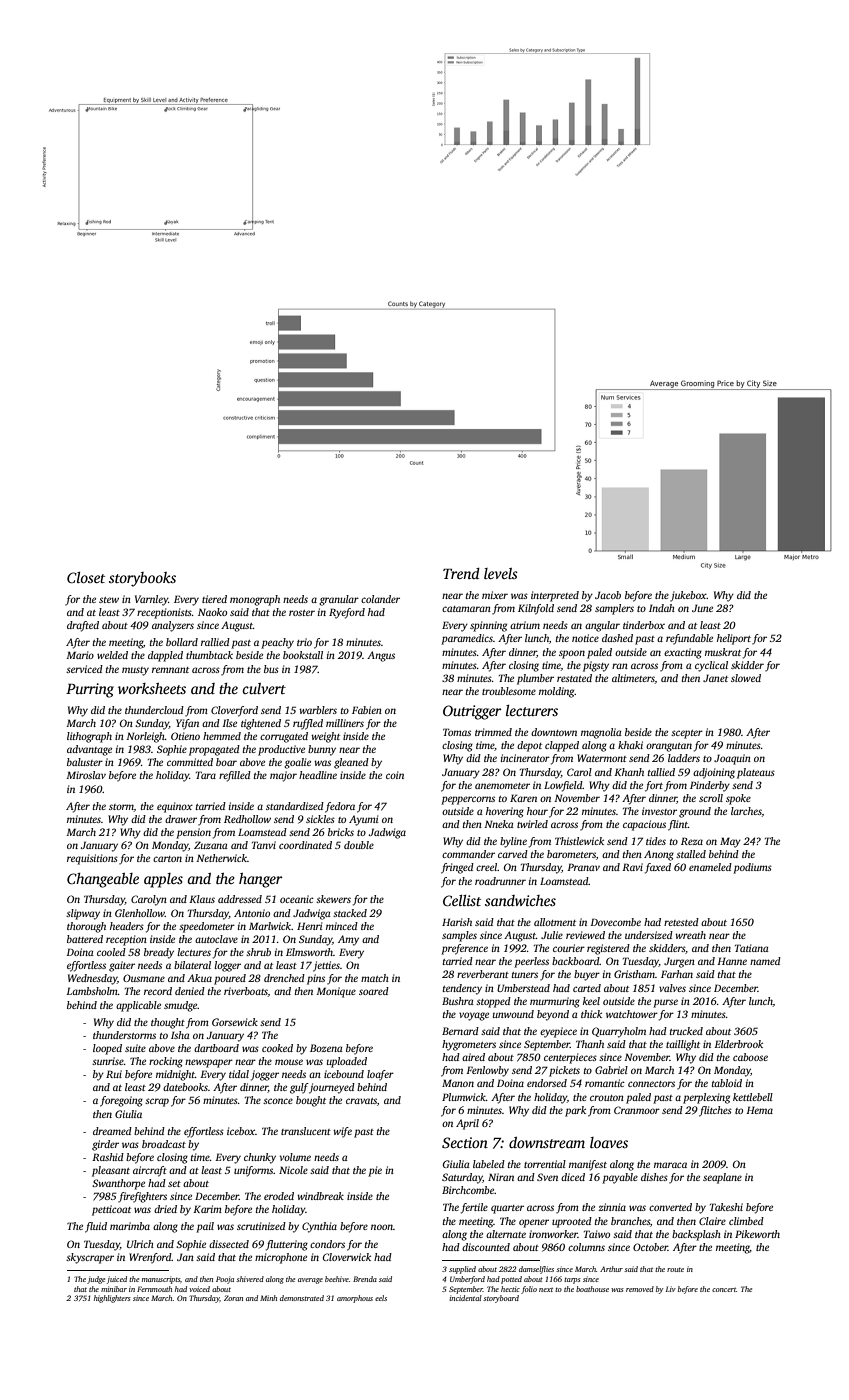 This screenshot has height=1400, width=849. I want to click on taillight, so click(683, 1045).
